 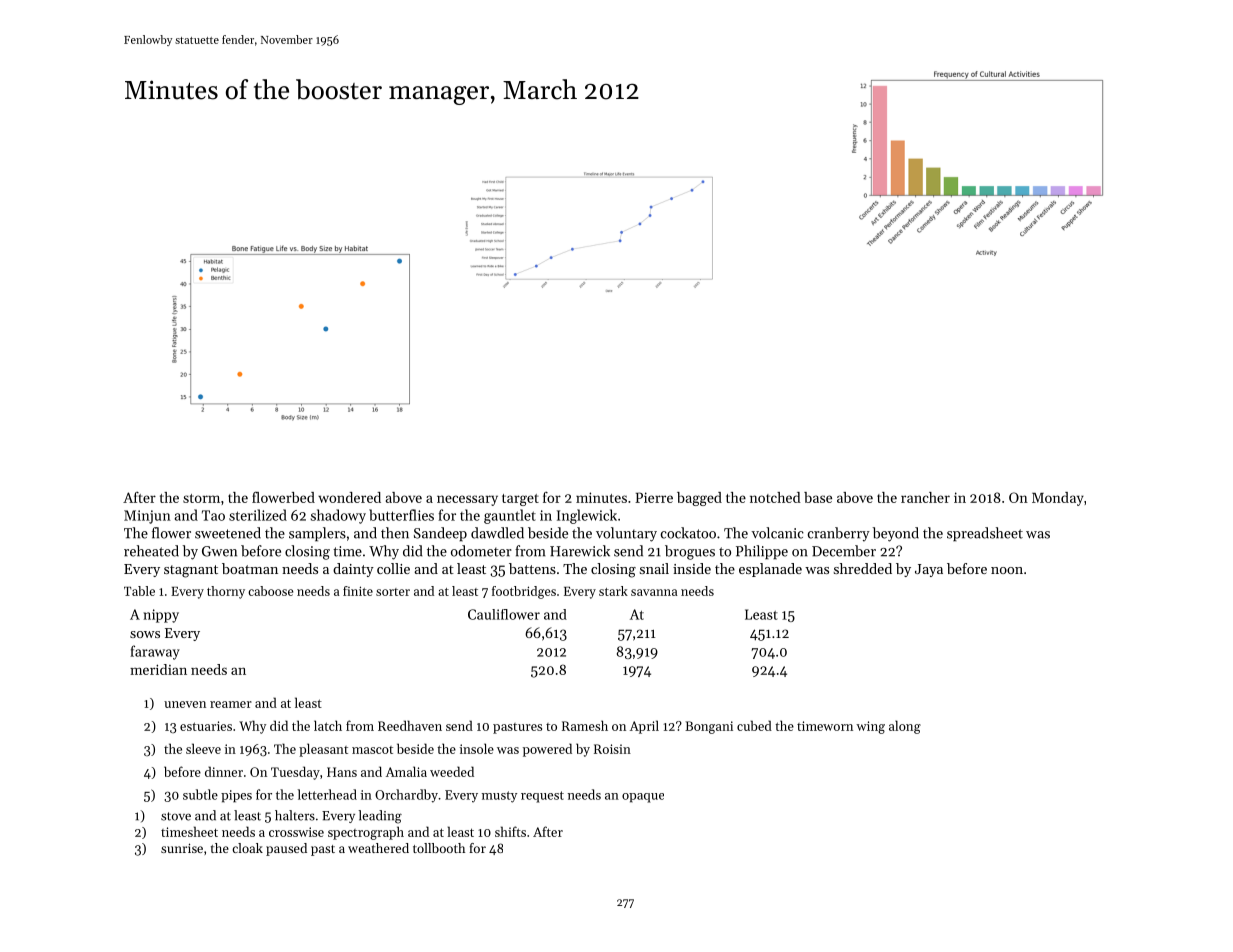 What do you see at coordinates (206, 726) in the image?
I see `estuaries` at bounding box center [206, 726].
